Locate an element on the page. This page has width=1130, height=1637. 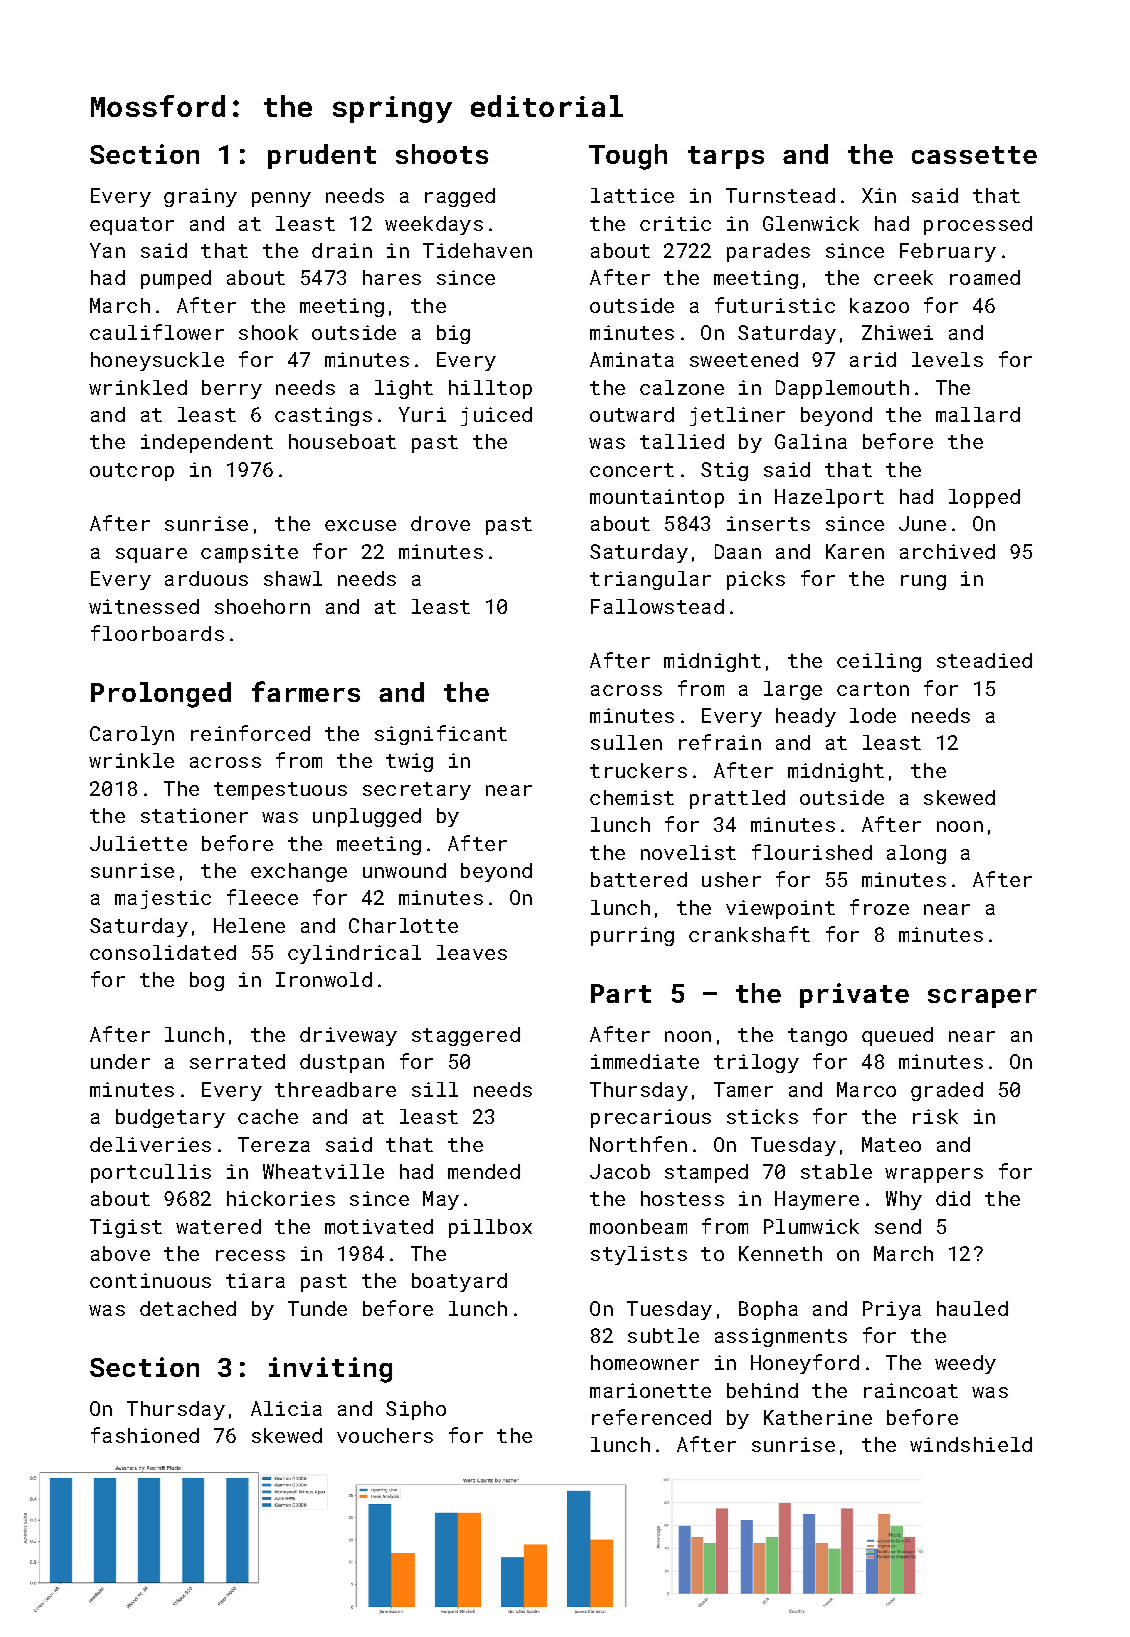
triangular is located at coordinates (650, 580).
